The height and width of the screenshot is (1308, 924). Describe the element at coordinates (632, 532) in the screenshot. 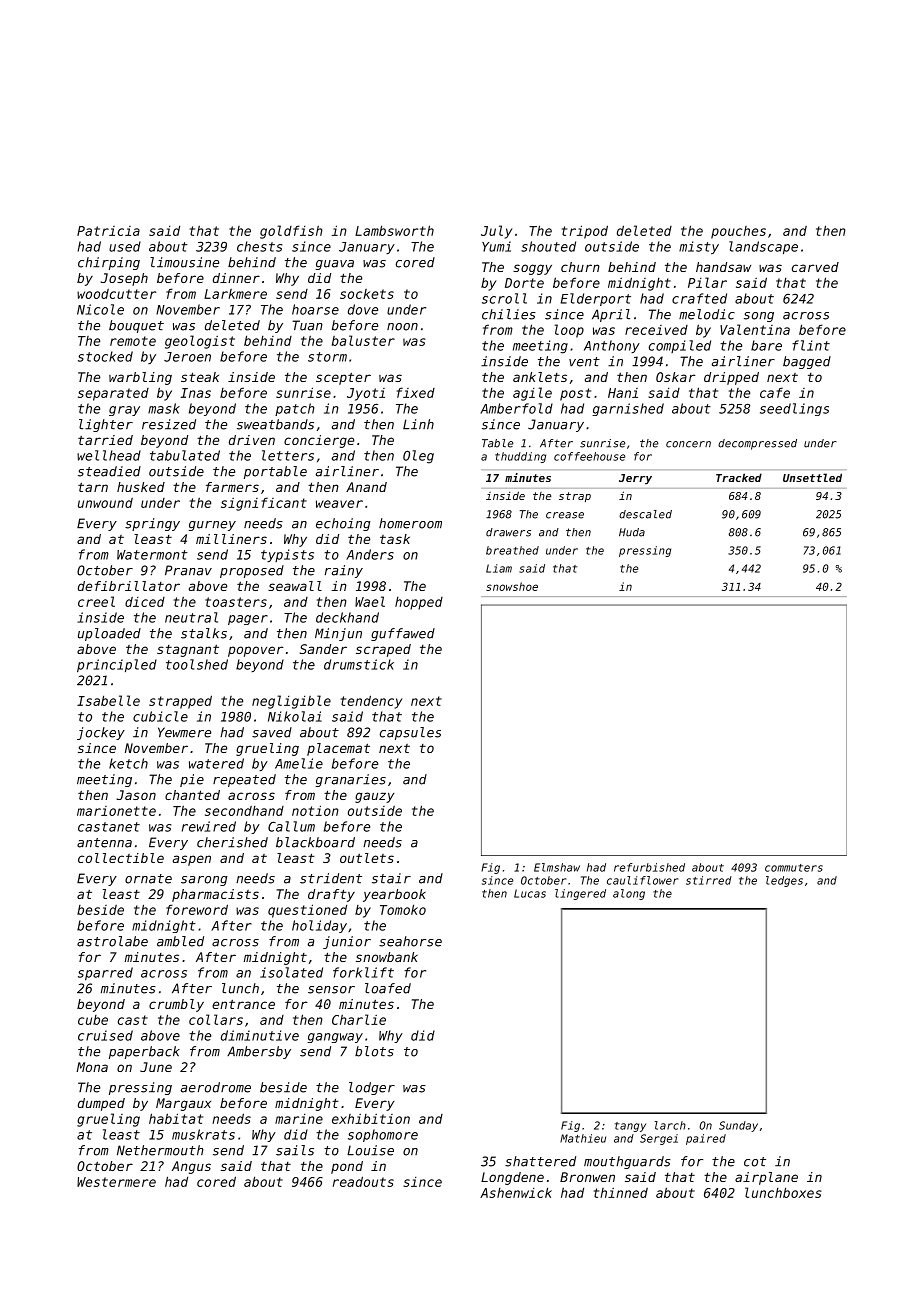

I see `Huda` at that location.
